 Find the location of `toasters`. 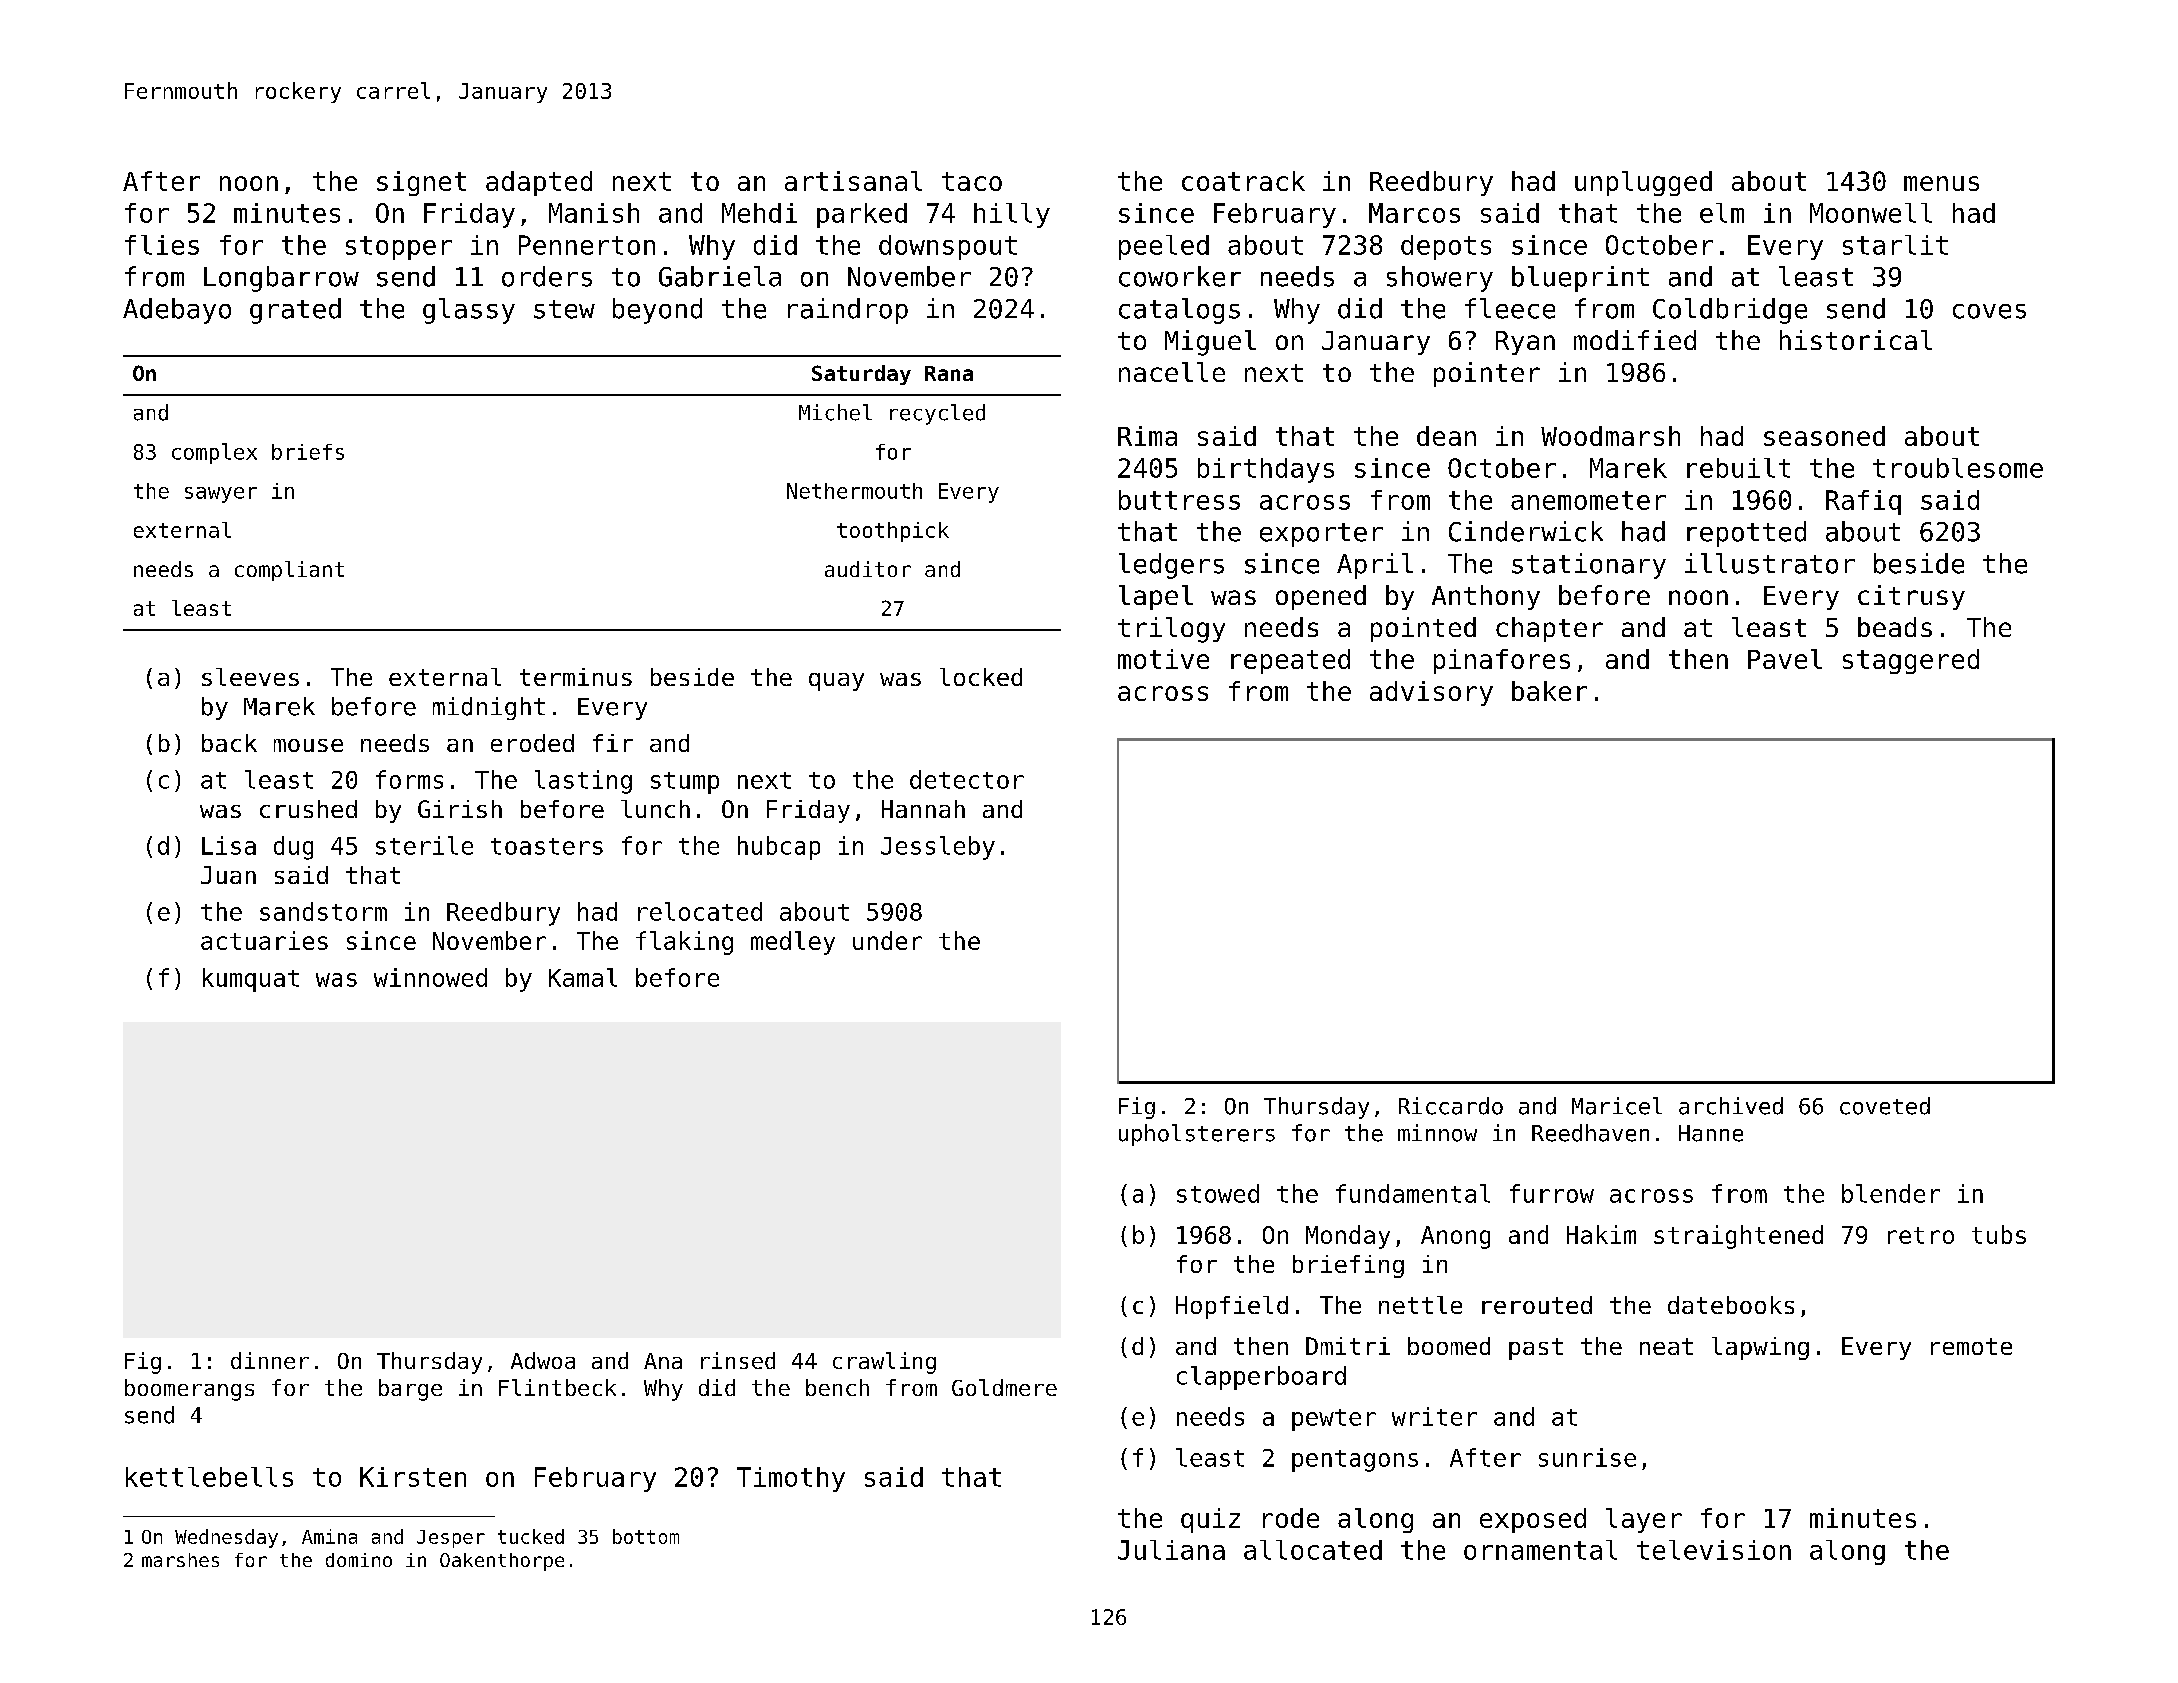

toasters is located at coordinates (547, 846).
